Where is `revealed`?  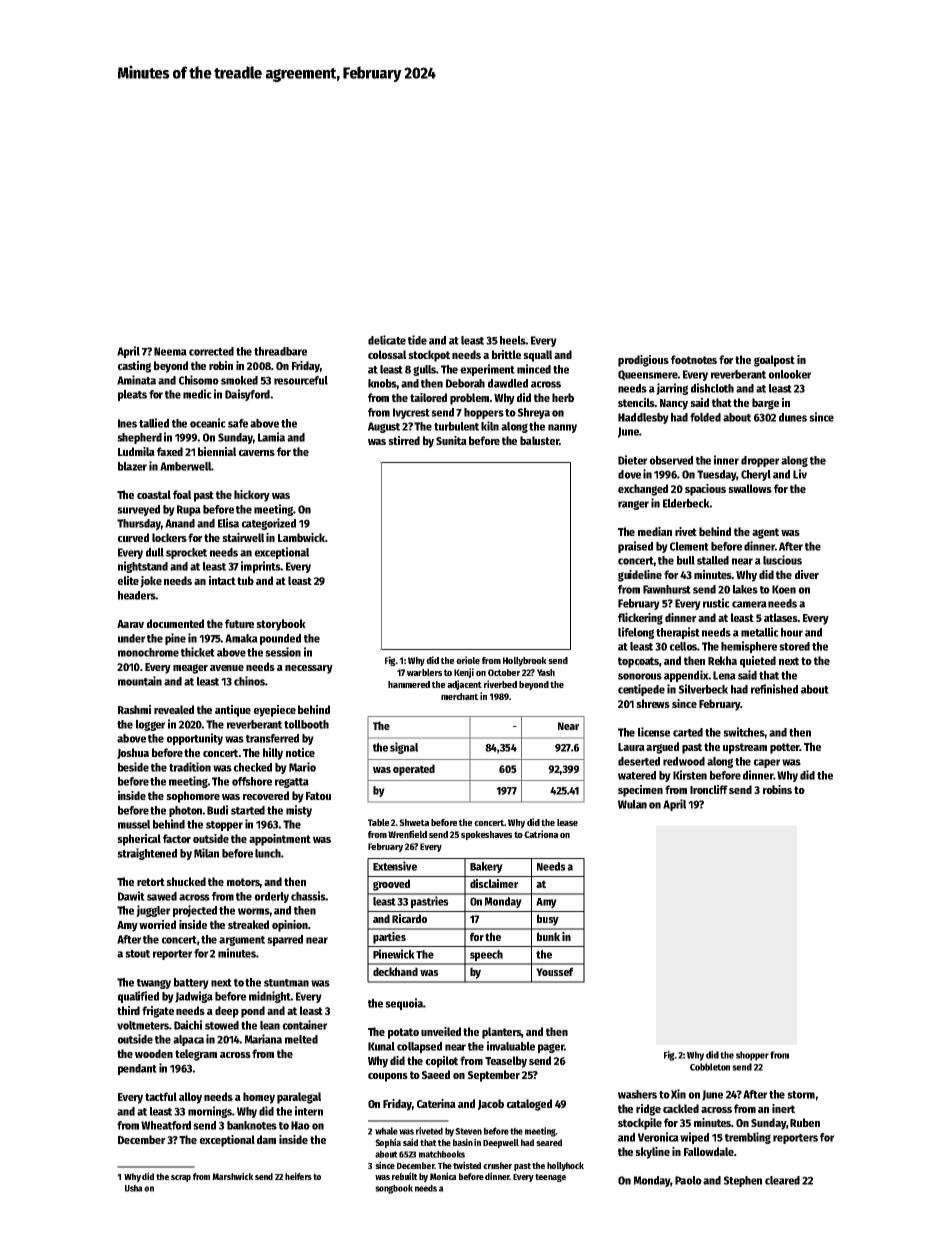
revealed is located at coordinates (174, 709).
